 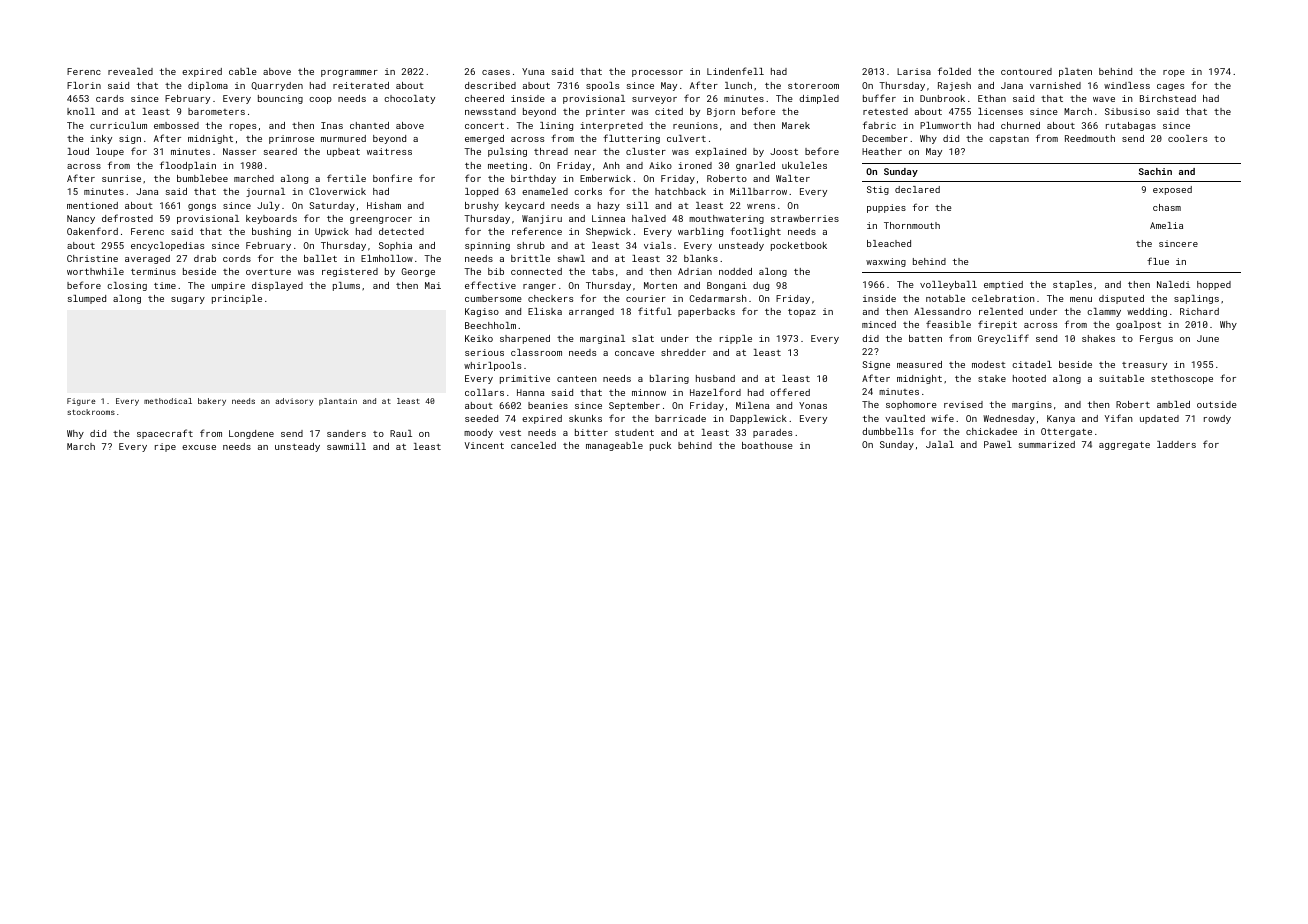 I want to click on greengrocer, so click(x=381, y=220).
